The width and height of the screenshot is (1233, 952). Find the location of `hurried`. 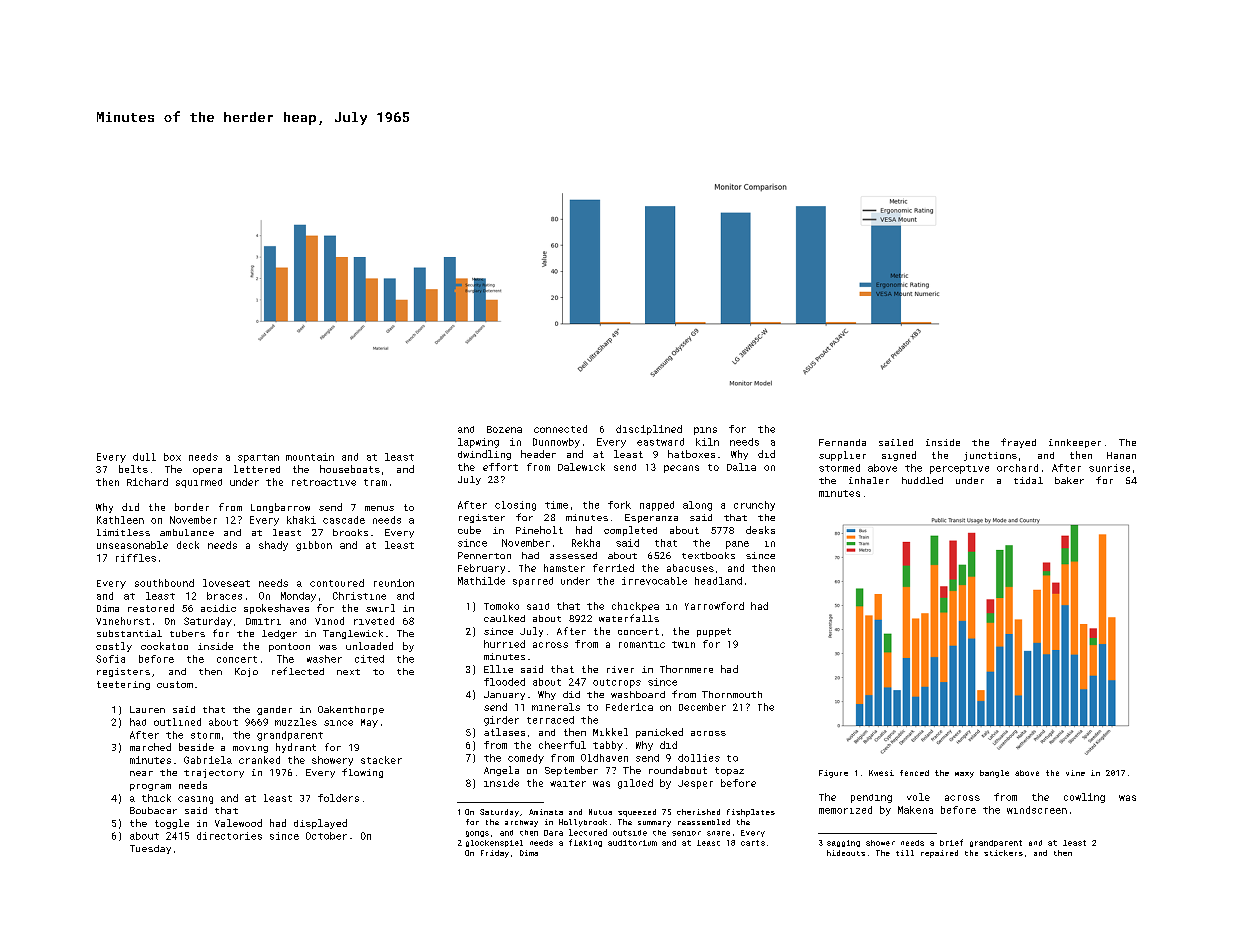

hurried is located at coordinates (504, 644).
